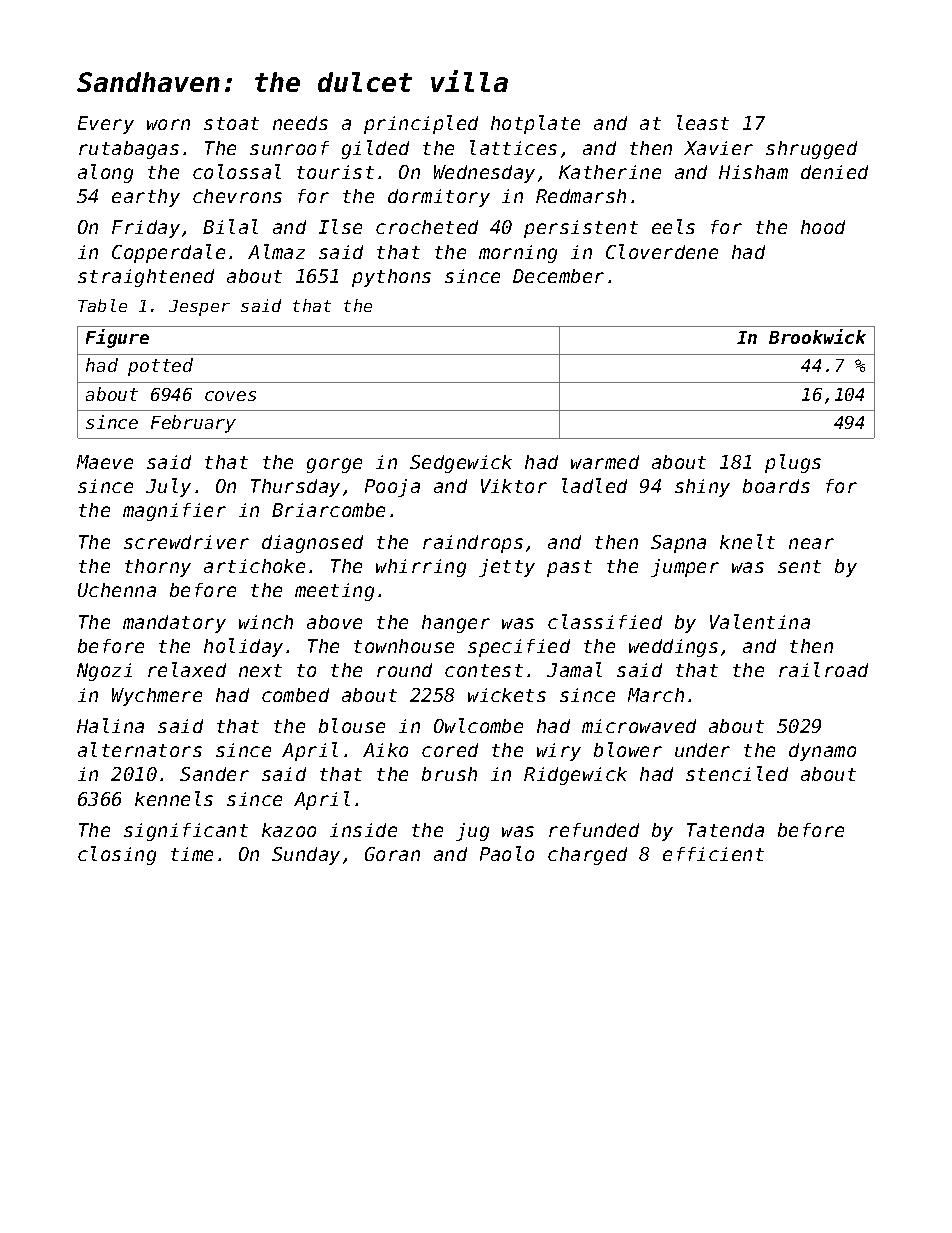 This screenshot has width=952, height=1233. Describe the element at coordinates (230, 396) in the screenshot. I see `coves` at that location.
